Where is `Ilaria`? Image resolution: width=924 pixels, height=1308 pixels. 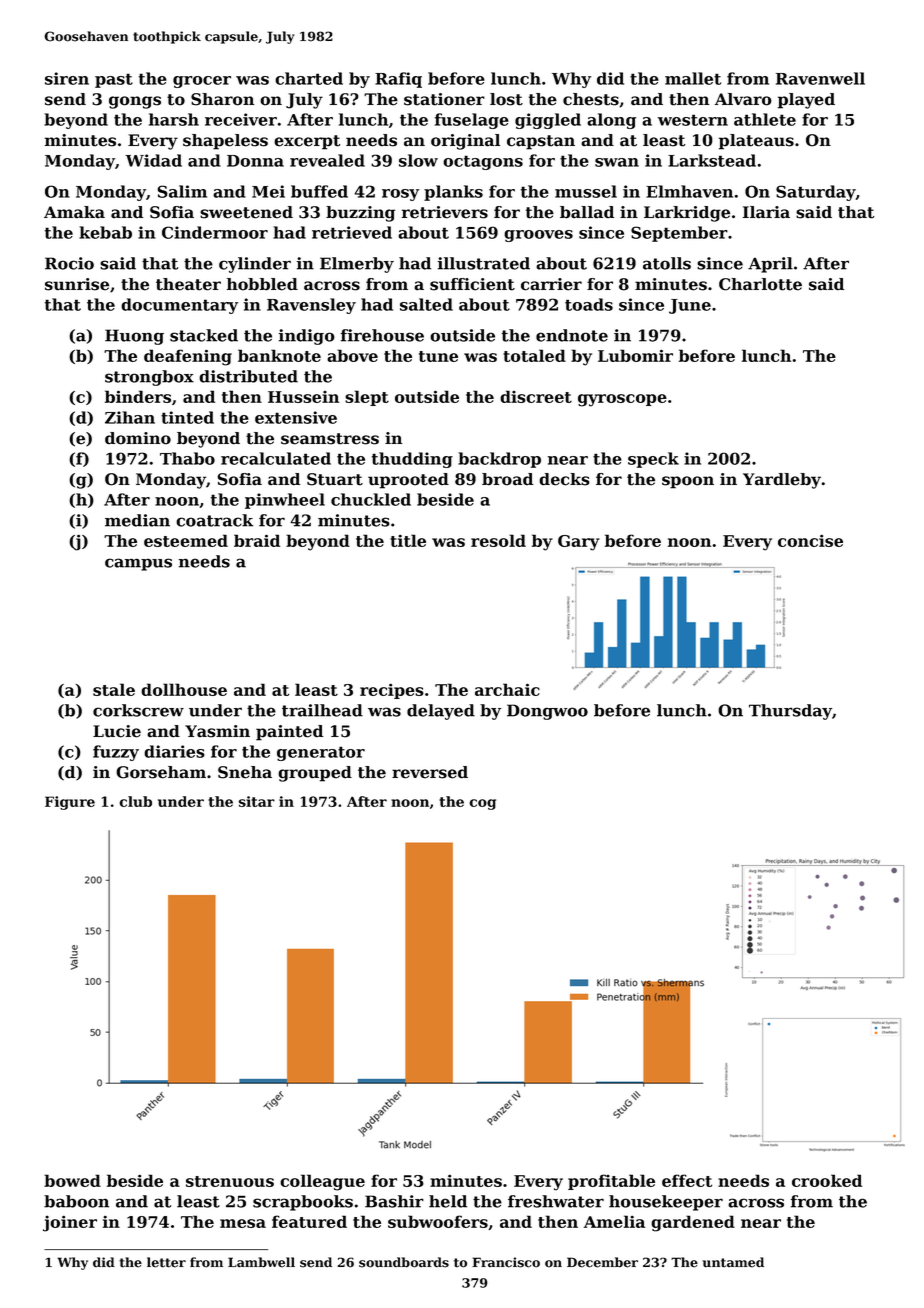 Ilaria is located at coordinates (766, 212).
